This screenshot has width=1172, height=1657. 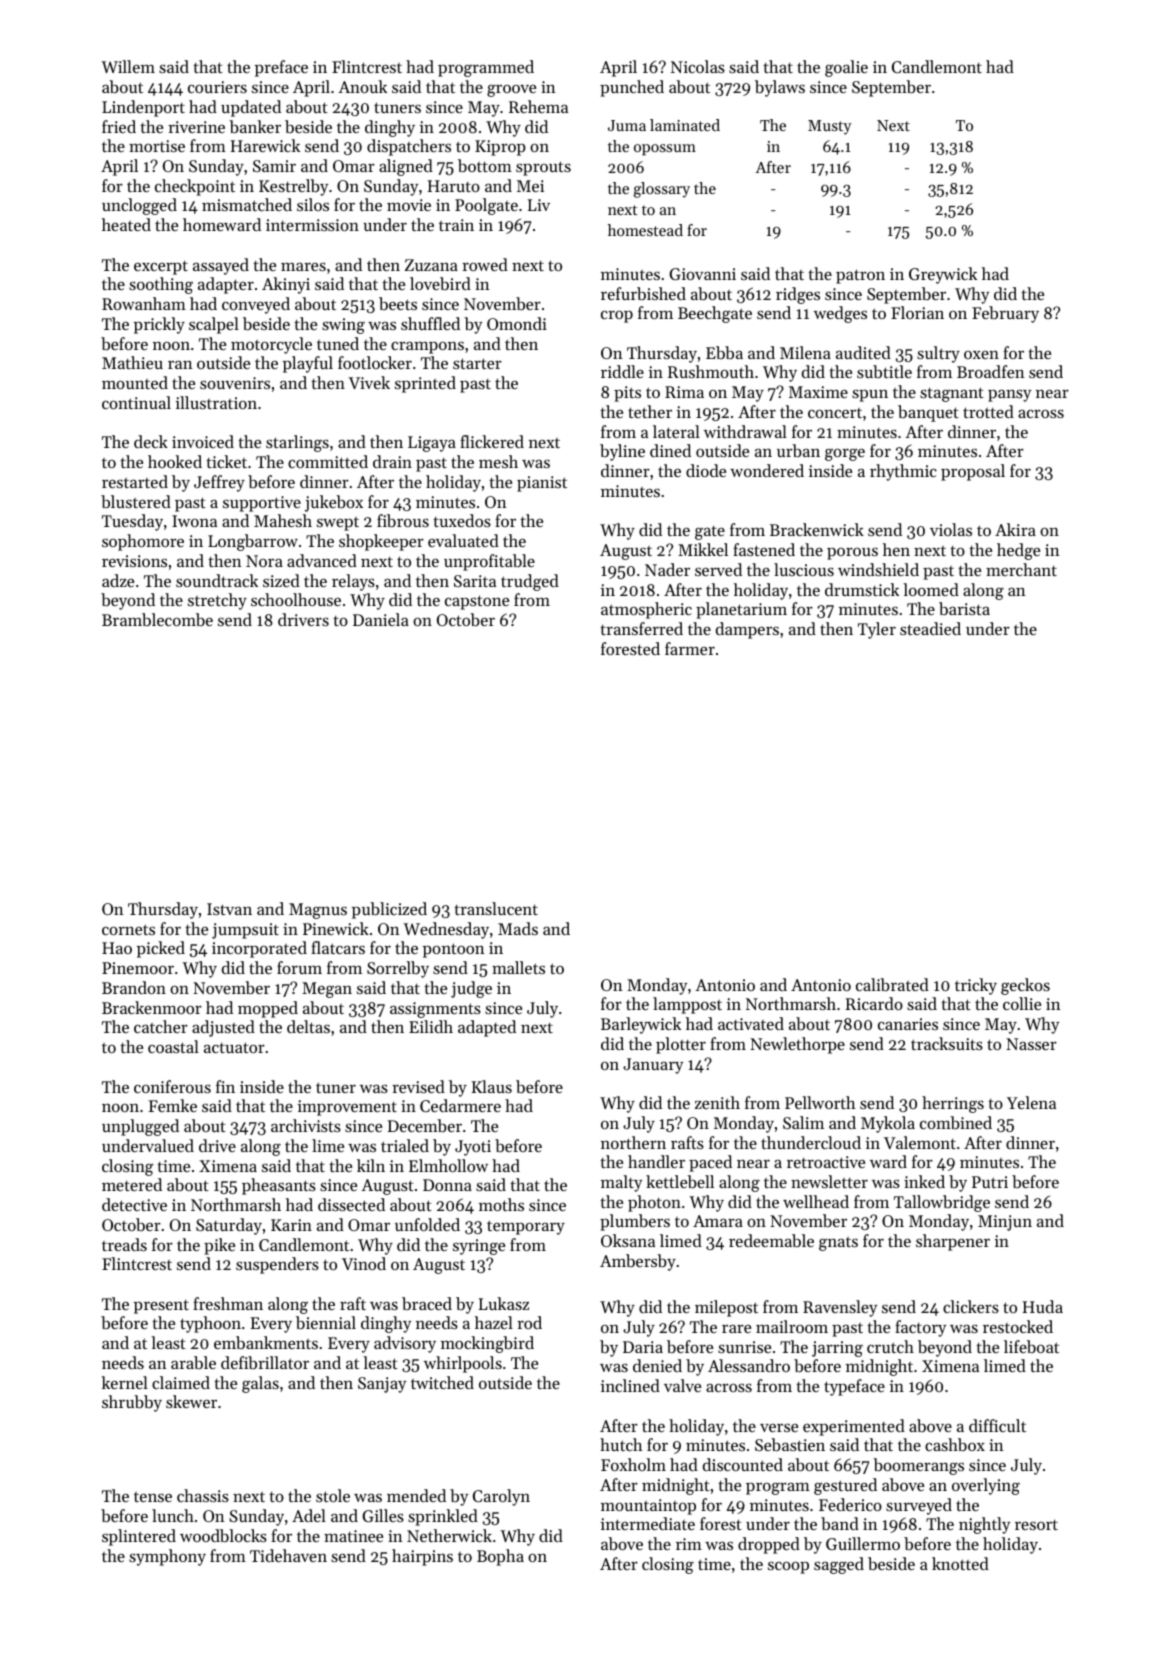 I want to click on intermediate, so click(x=648, y=1523).
